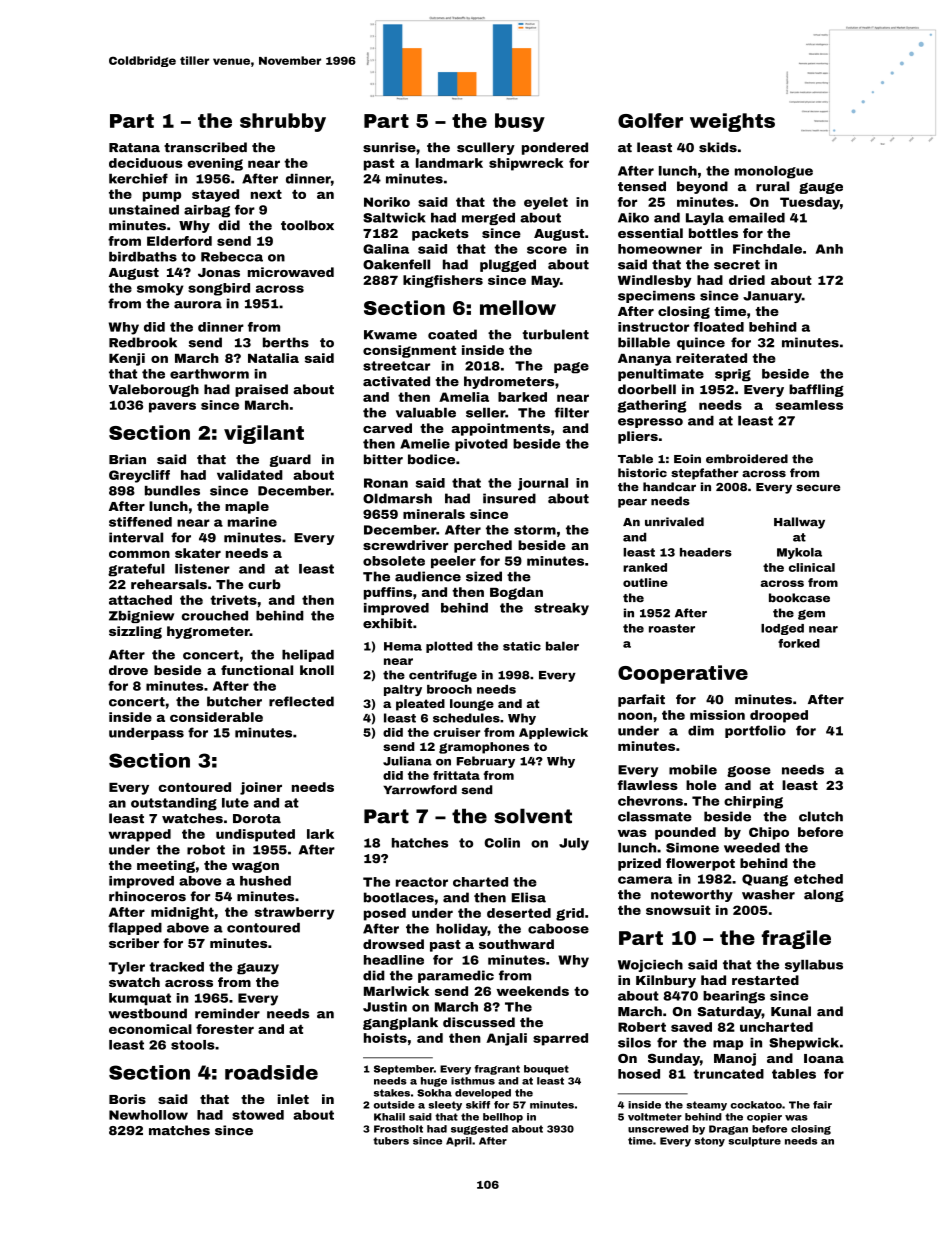 The image size is (952, 1233). I want to click on songbird, so click(219, 289).
